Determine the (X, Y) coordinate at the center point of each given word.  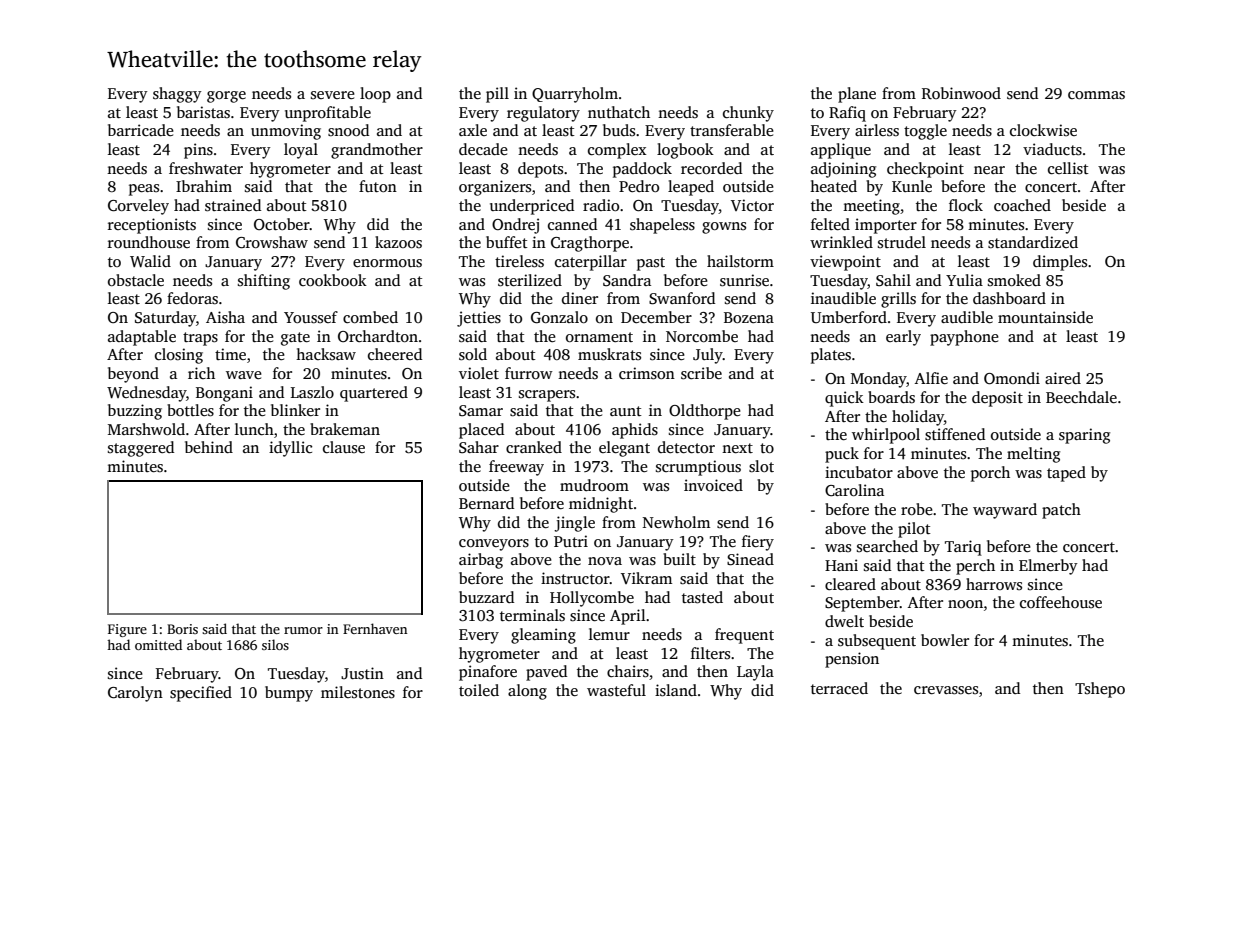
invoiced (713, 485)
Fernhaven (375, 628)
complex (617, 151)
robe (917, 509)
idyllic (290, 449)
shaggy (177, 95)
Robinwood (961, 93)
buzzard (486, 597)
